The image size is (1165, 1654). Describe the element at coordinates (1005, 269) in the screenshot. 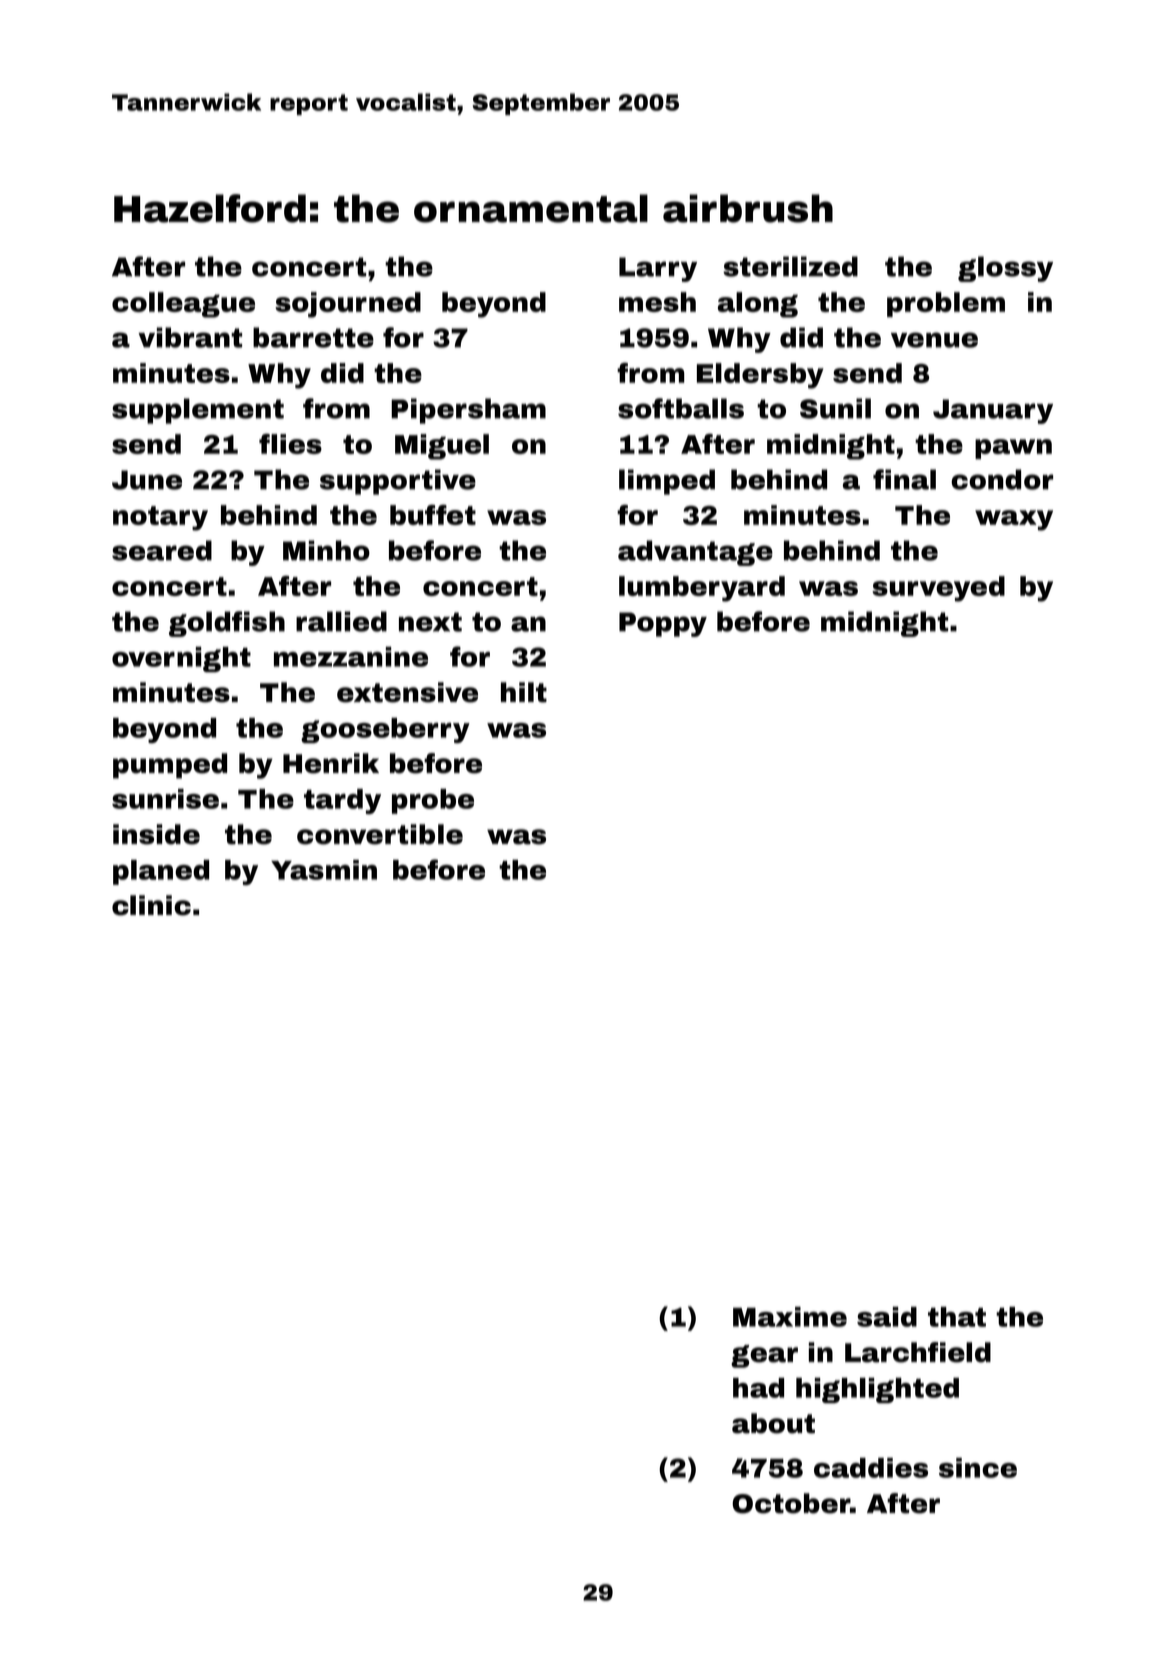

I see `glossy` at that location.
